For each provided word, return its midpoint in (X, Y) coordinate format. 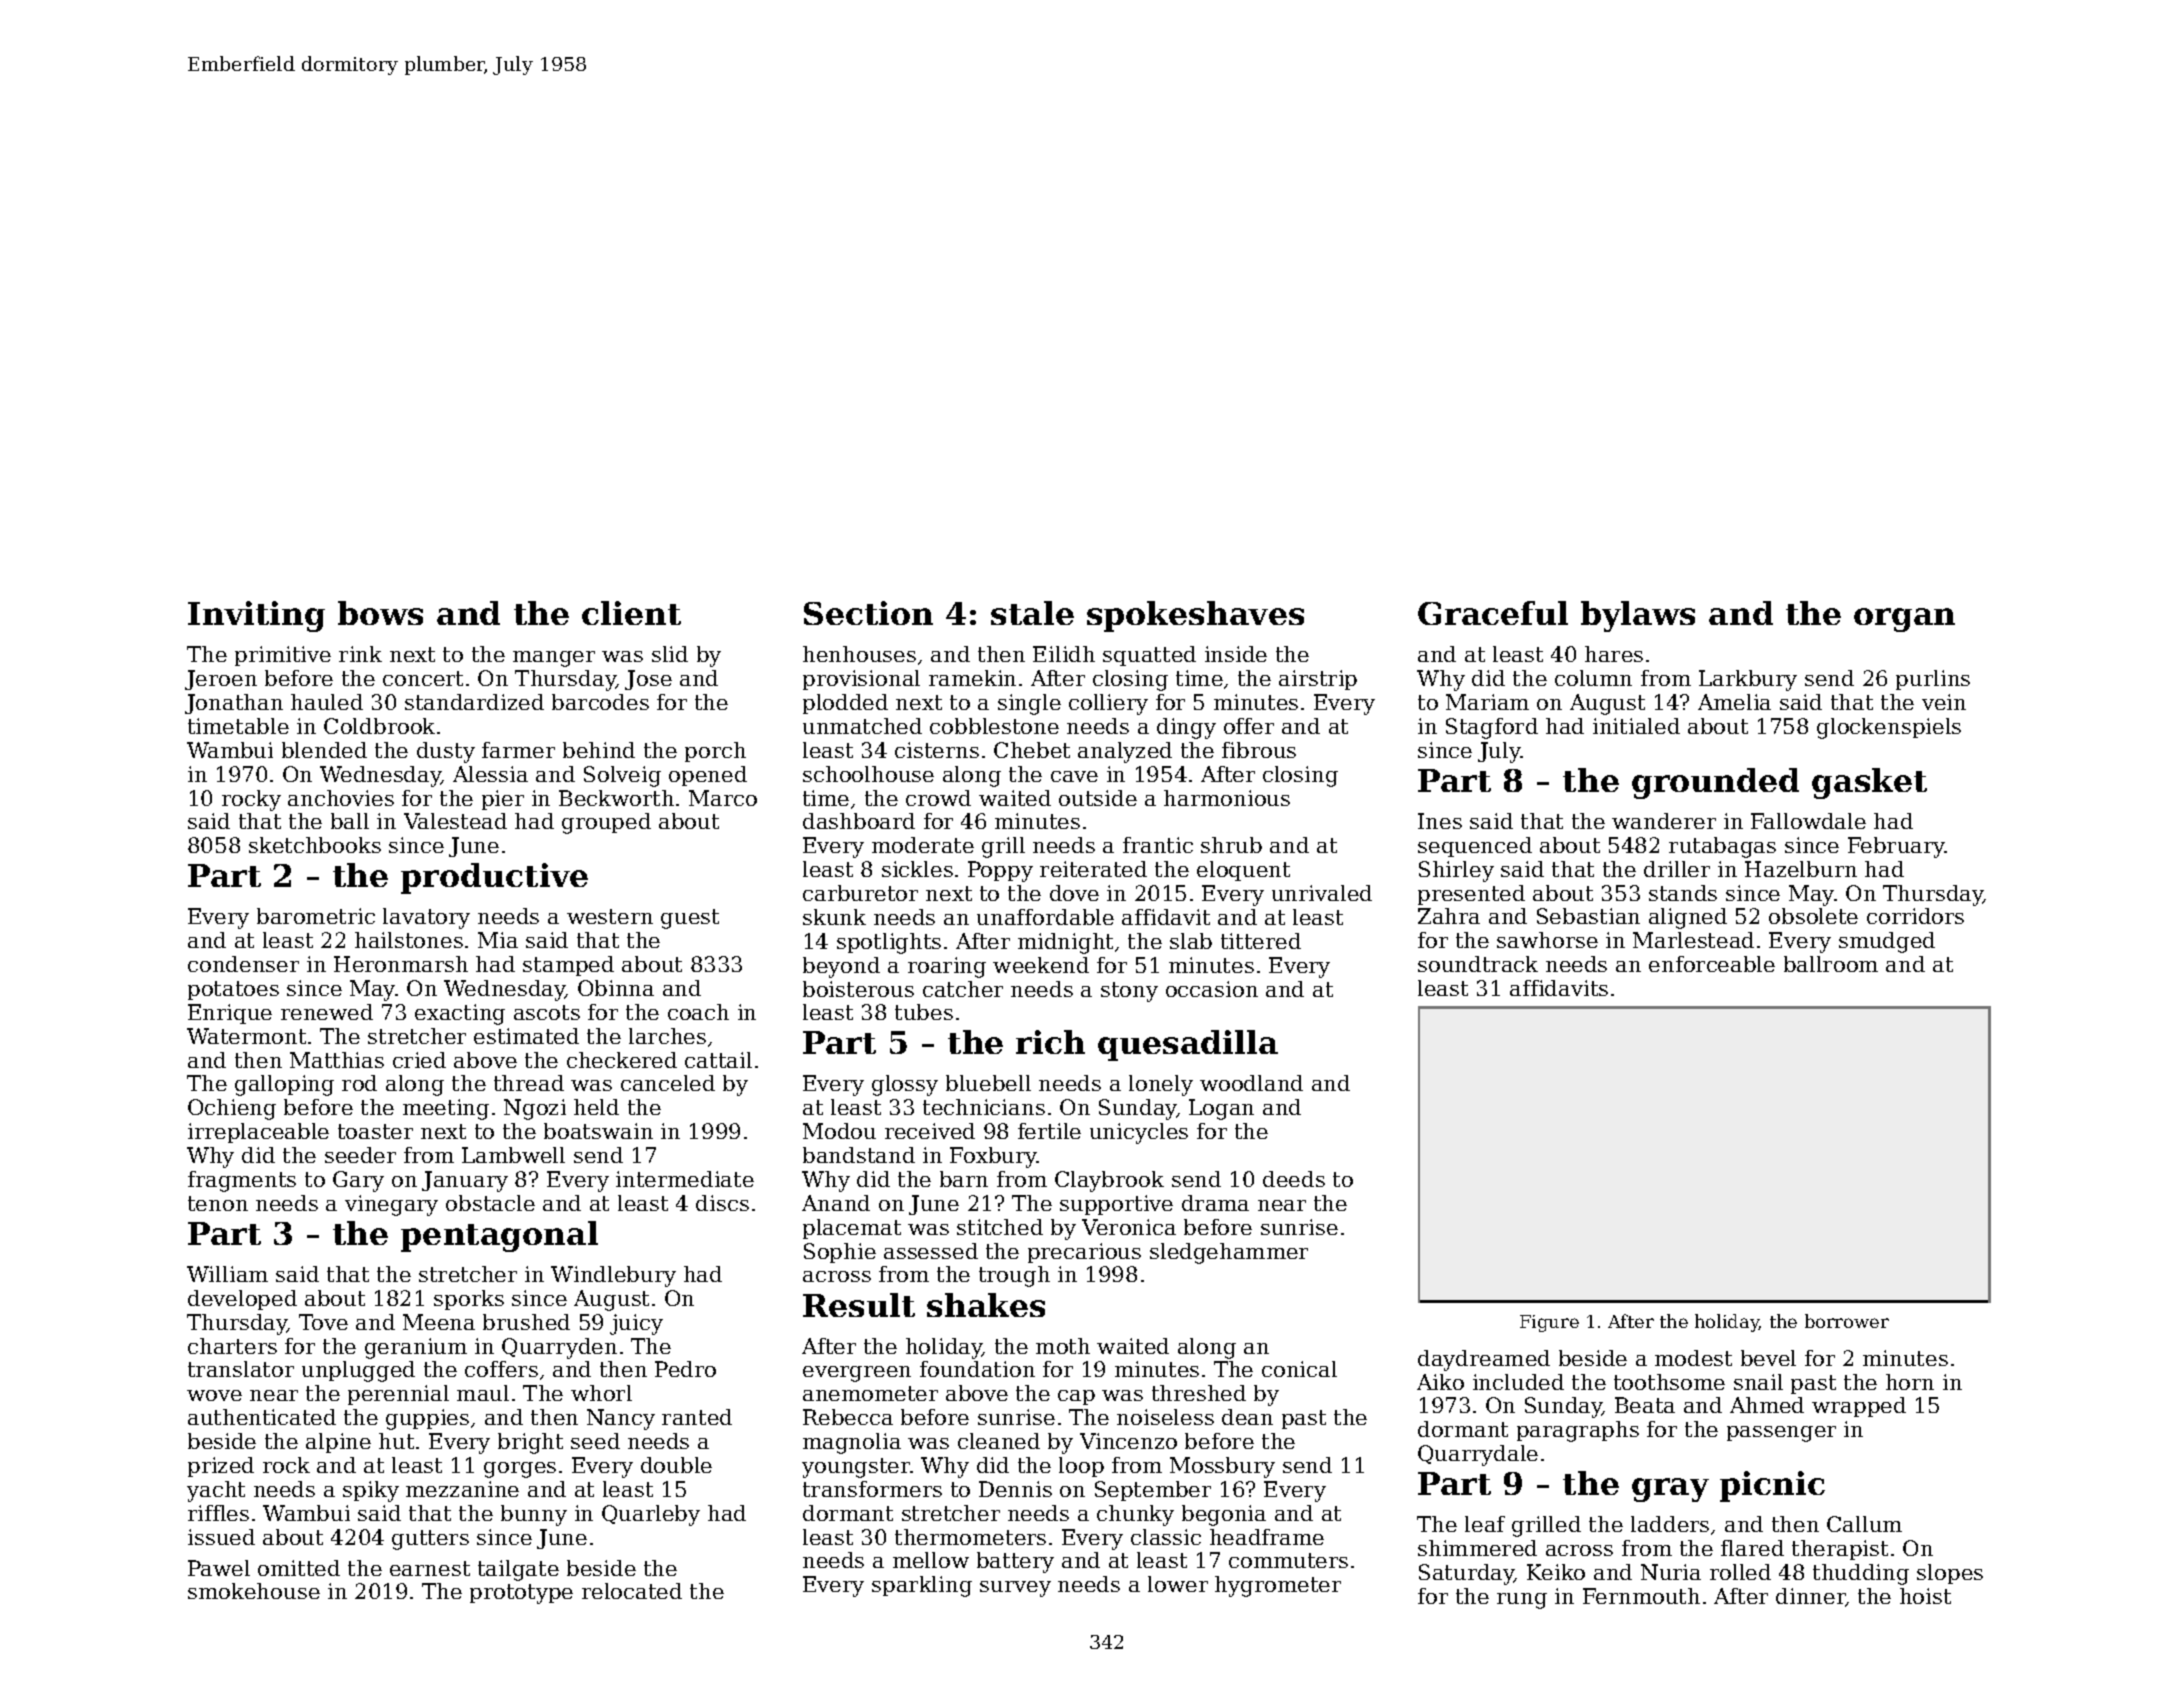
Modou (839, 1131)
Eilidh (1064, 654)
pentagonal (499, 1236)
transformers (872, 1489)
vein (1944, 702)
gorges (520, 1470)
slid (670, 654)
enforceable (1712, 964)
